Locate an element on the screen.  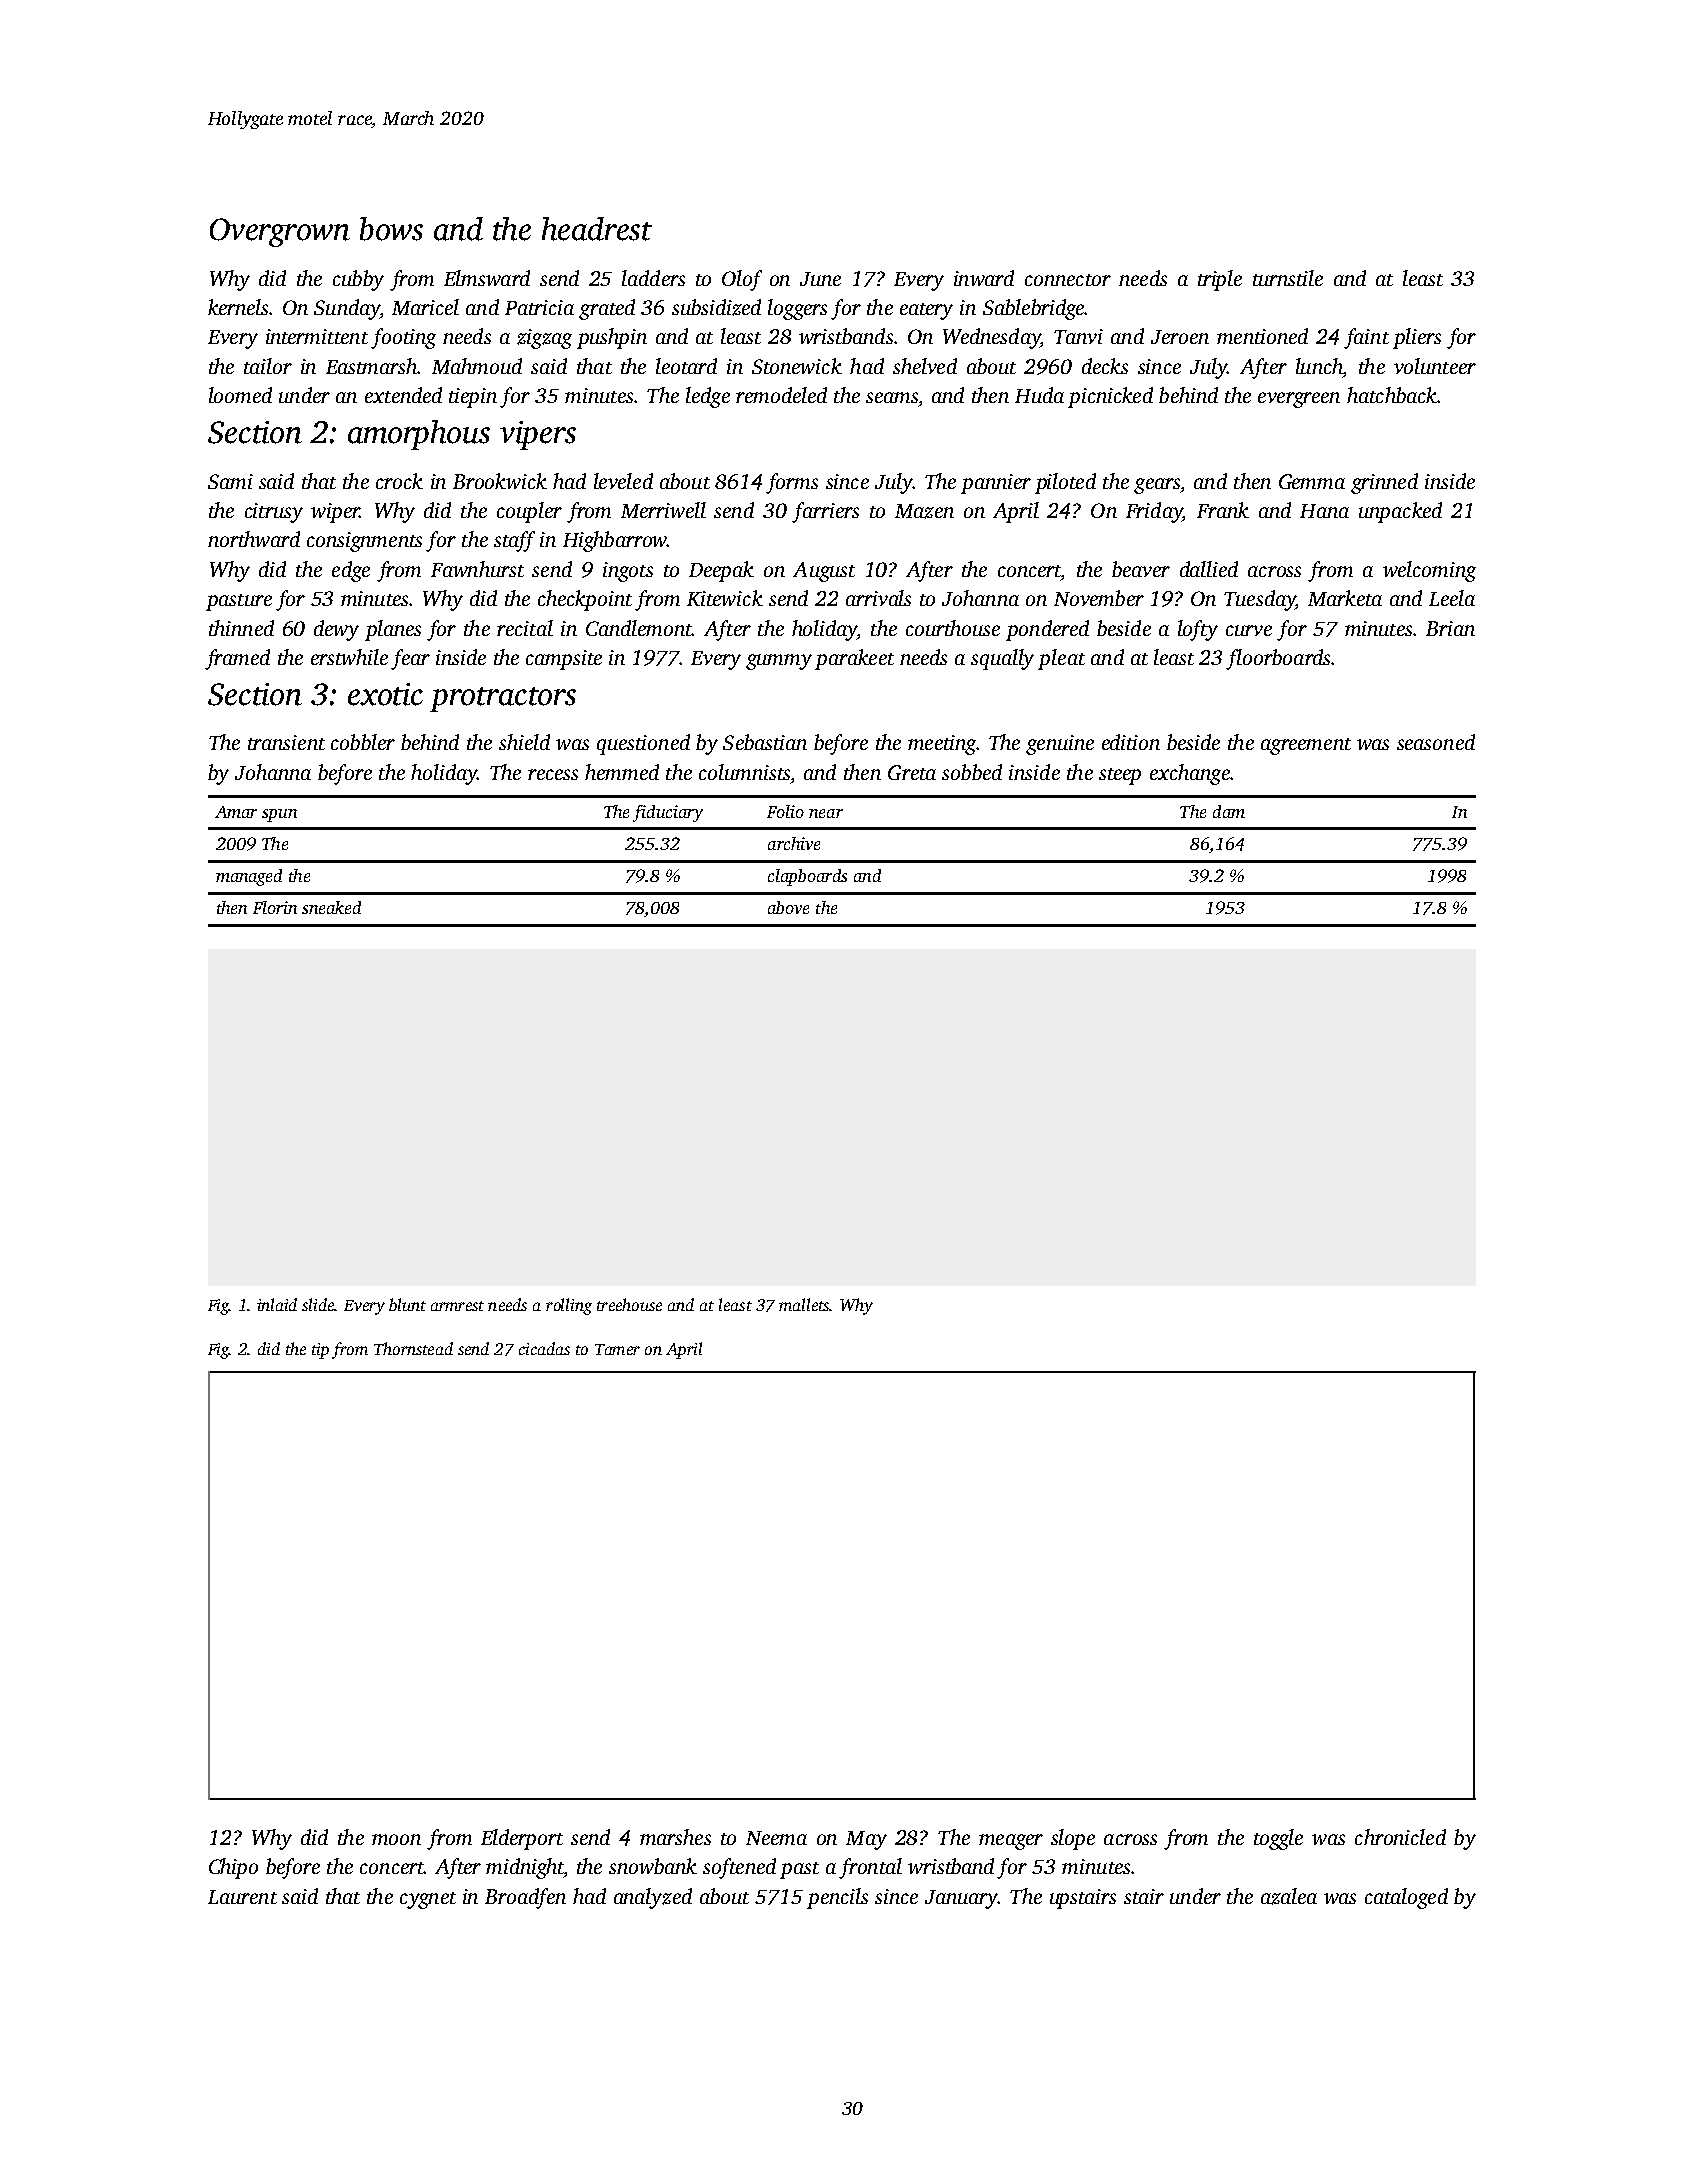
chronicled is located at coordinates (1400, 1837).
